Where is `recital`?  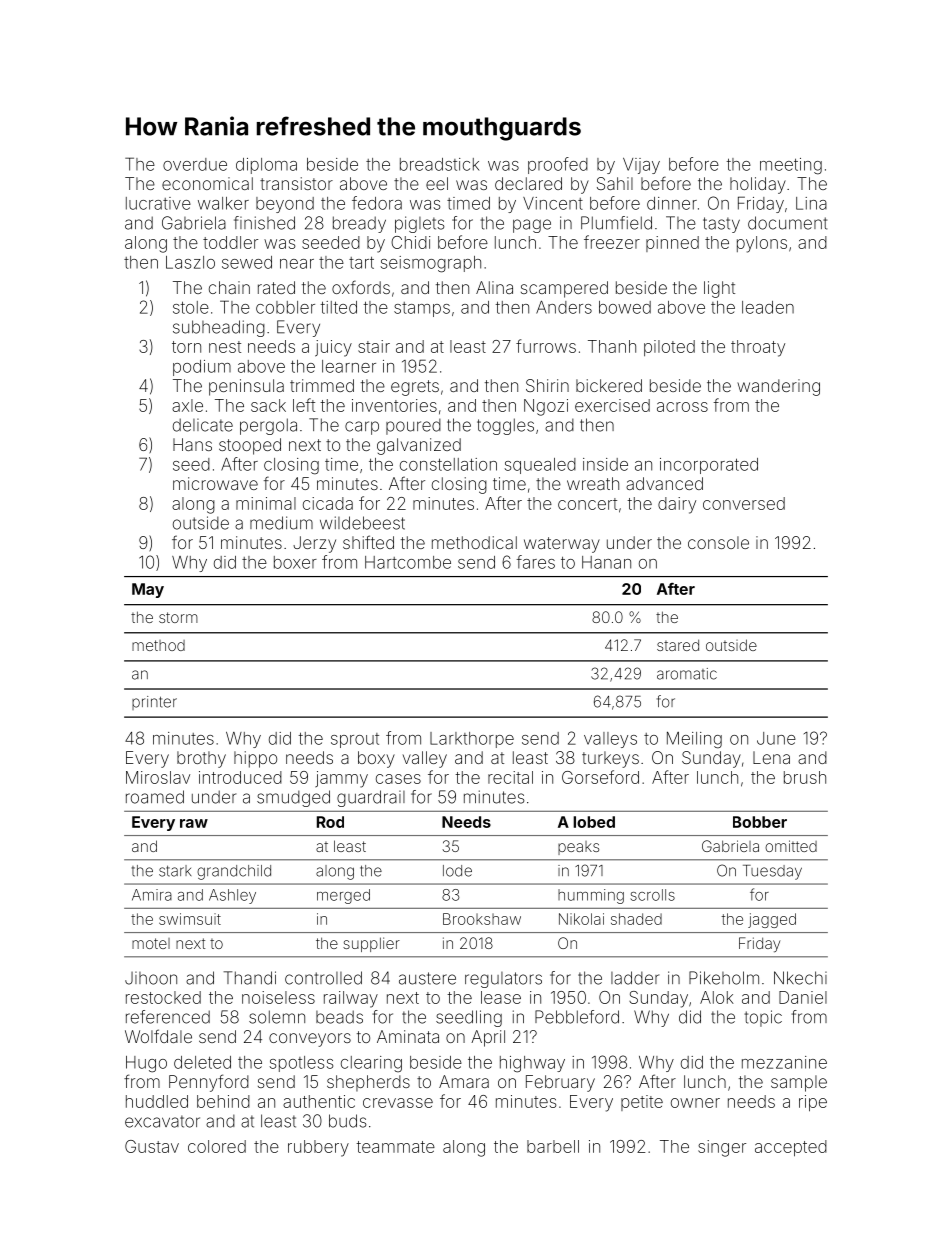
recital is located at coordinates (510, 777).
